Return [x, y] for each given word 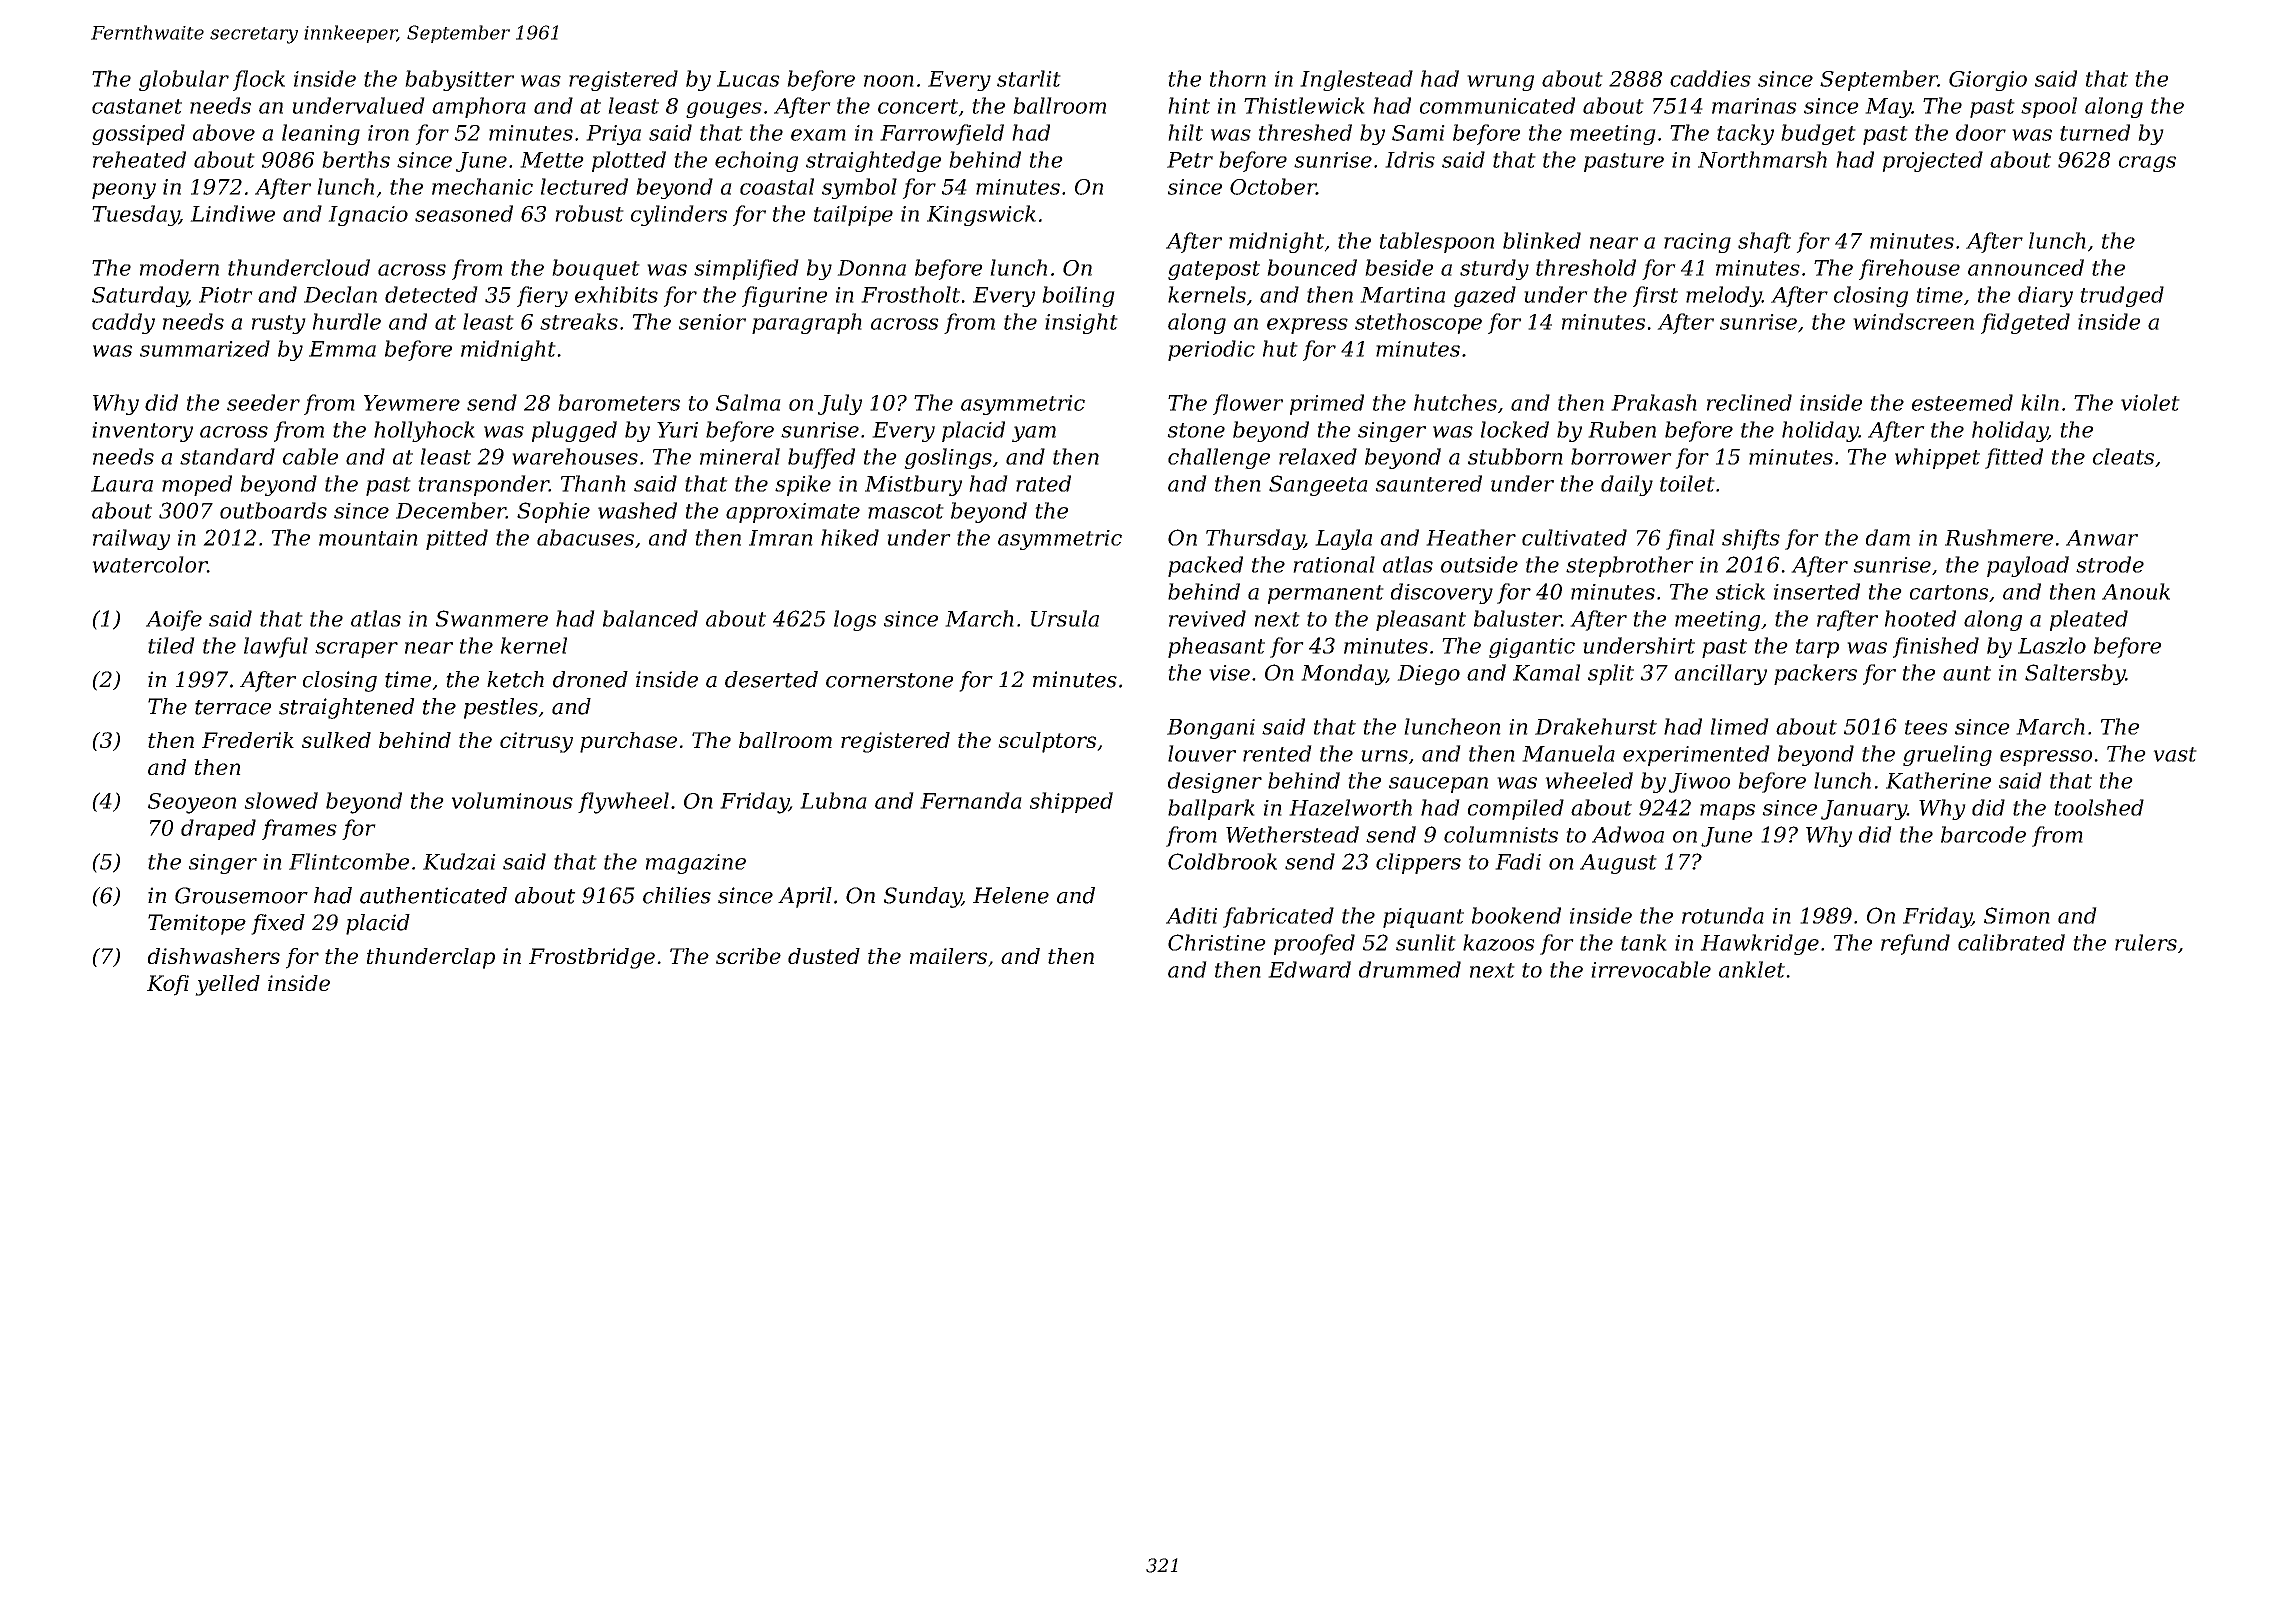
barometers [619, 402]
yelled [227, 985]
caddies [1710, 78]
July [840, 404]
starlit [1029, 78]
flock [259, 80]
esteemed [1962, 402]
